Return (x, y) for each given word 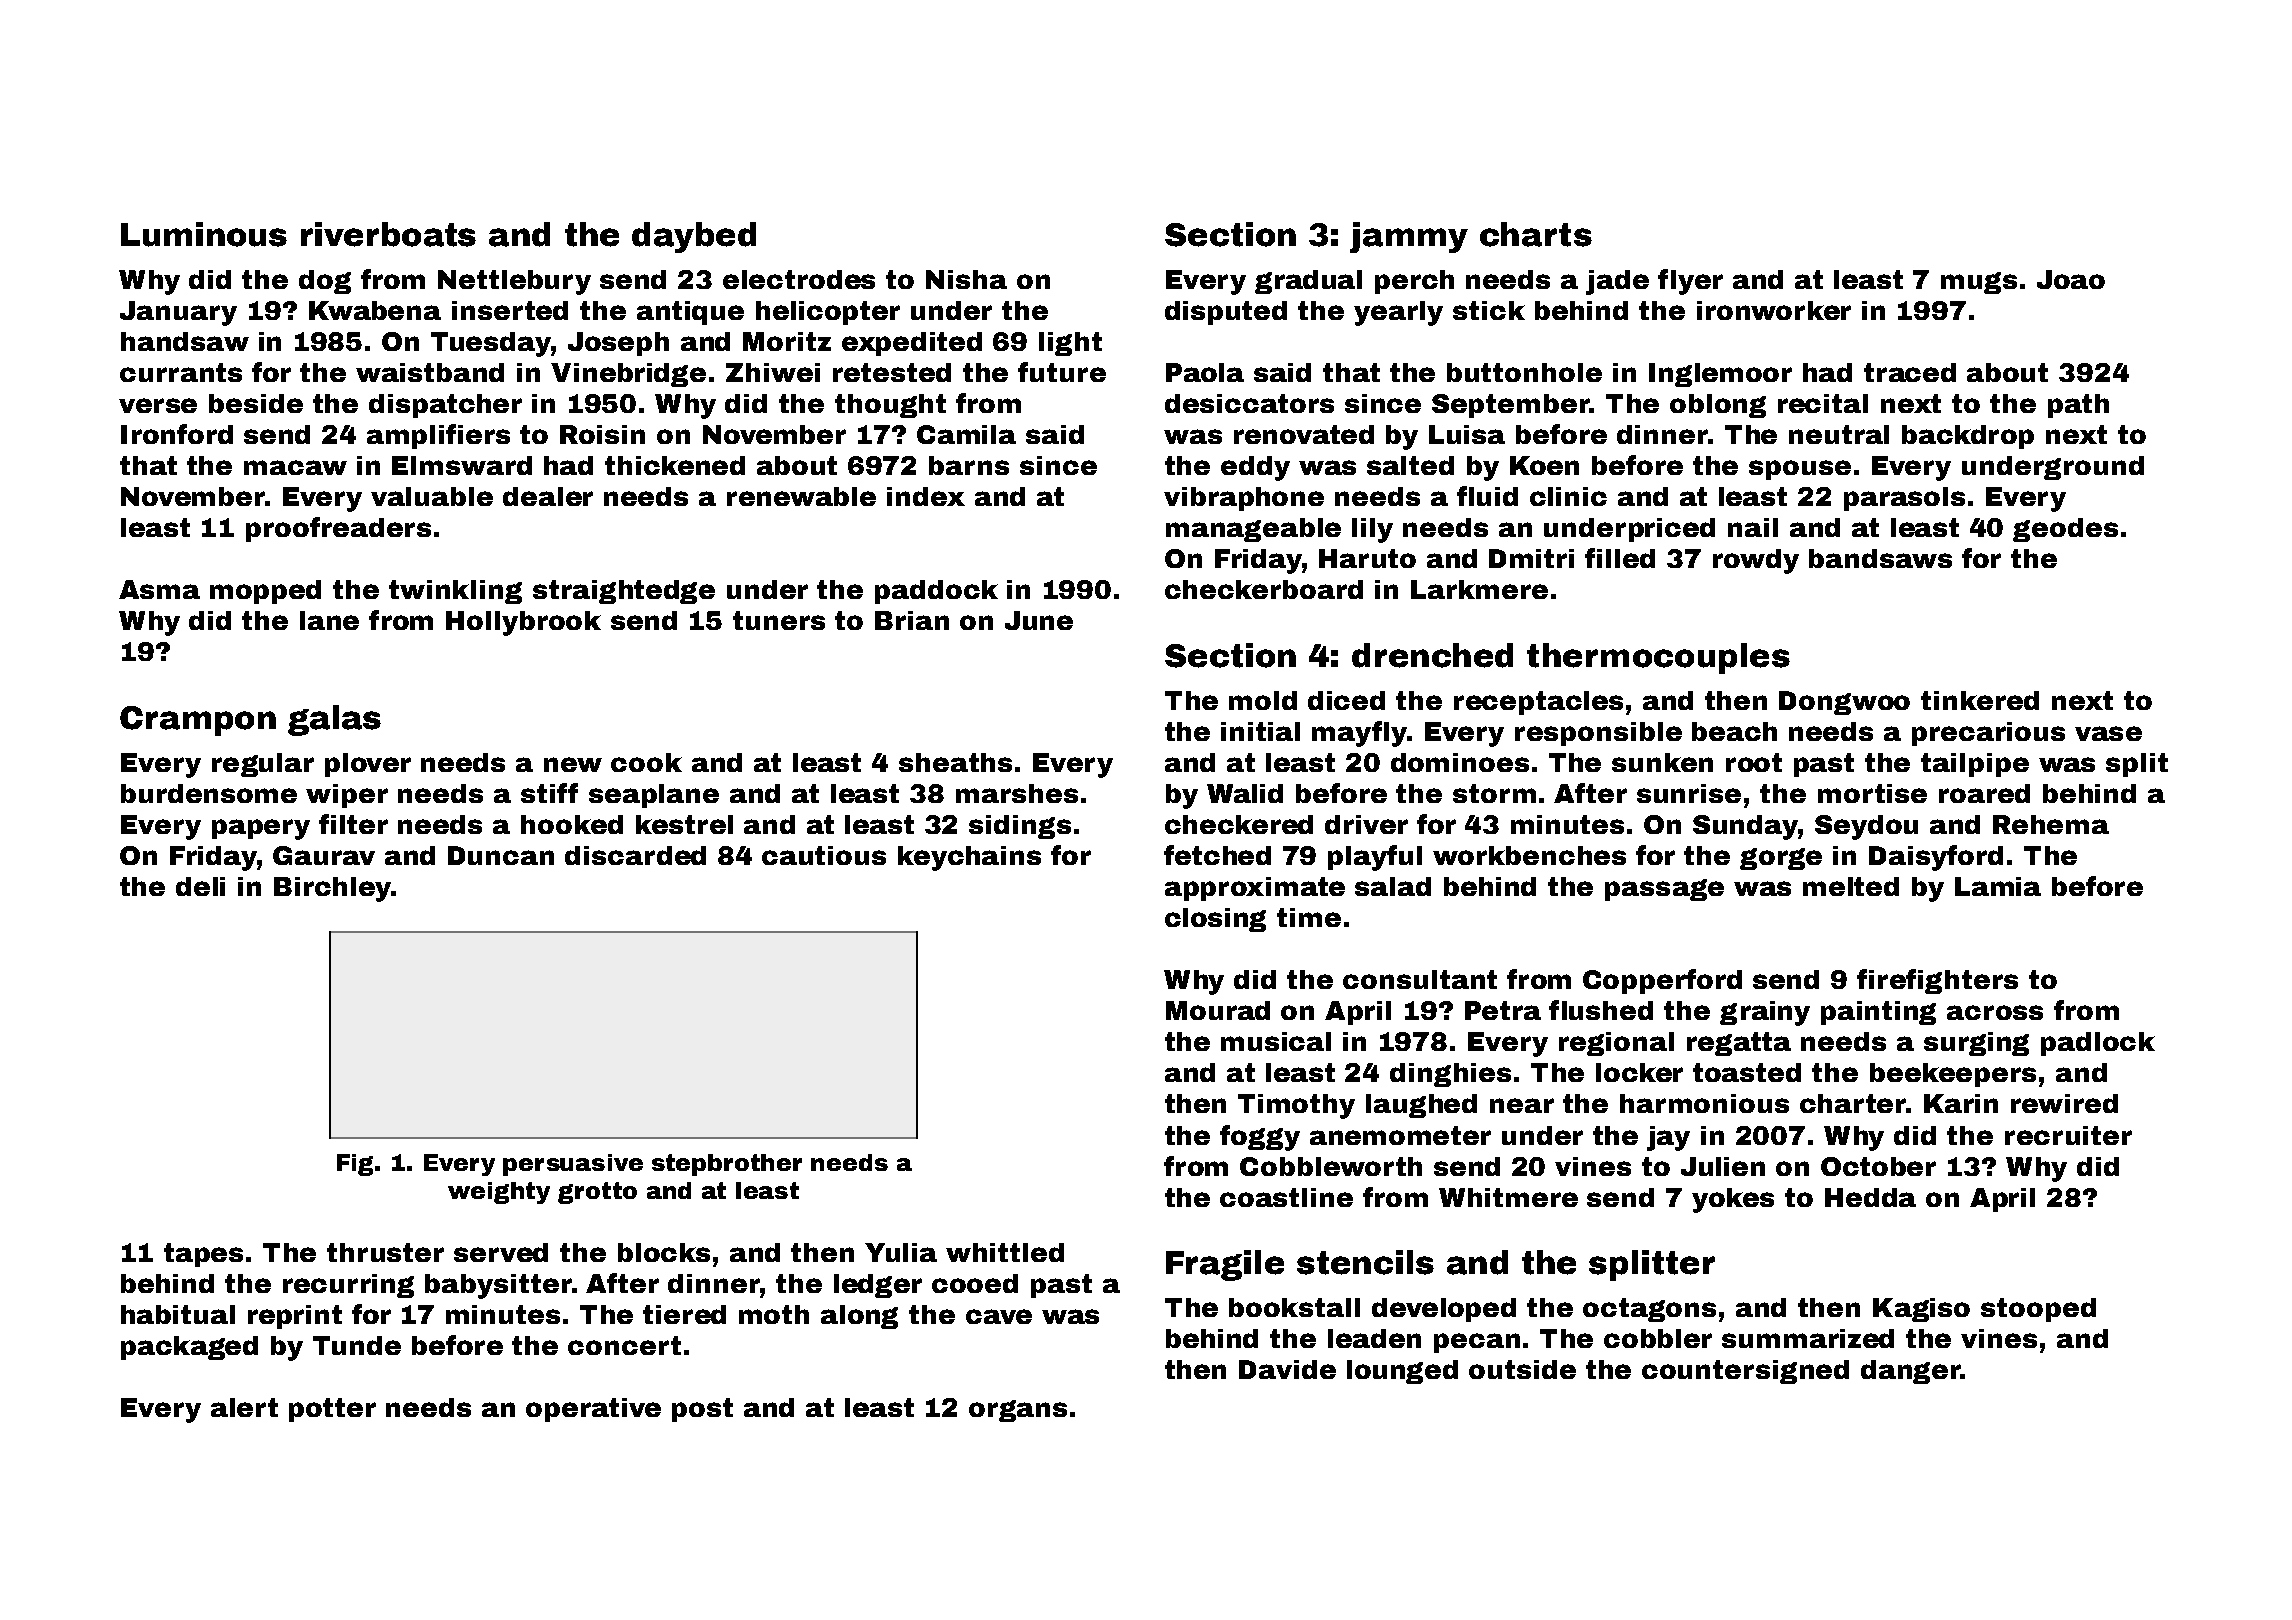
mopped (265, 592)
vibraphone (1244, 499)
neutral (1839, 434)
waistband (430, 372)
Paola (1205, 372)
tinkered (1980, 700)
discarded (635, 855)
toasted (1747, 1072)
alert (244, 1407)
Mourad (1218, 1010)
